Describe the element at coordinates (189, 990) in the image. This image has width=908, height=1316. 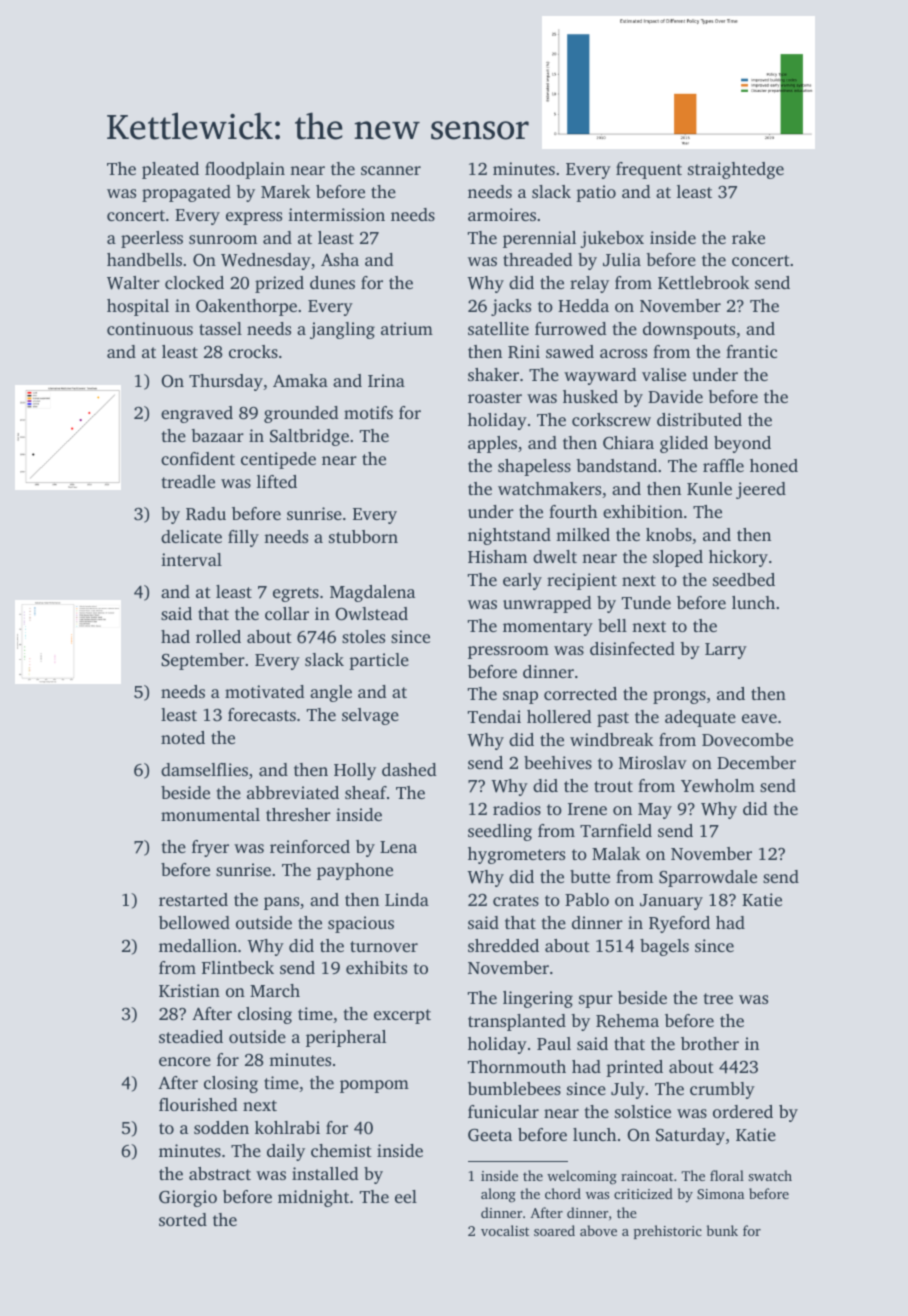
I see `Kristian` at that location.
